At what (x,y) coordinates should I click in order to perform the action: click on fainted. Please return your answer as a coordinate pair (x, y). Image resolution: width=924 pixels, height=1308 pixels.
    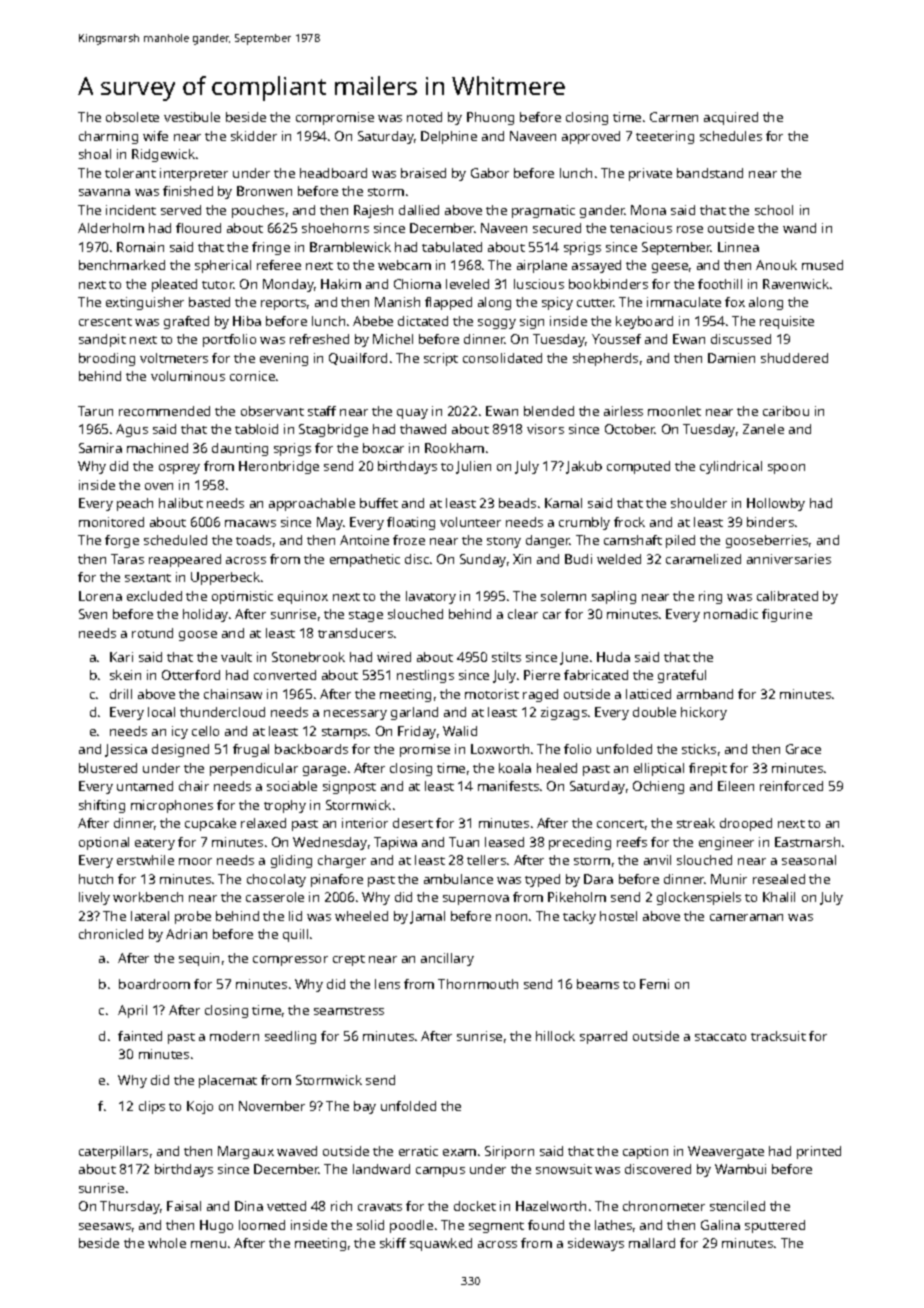
    Looking at the image, I should click on (140, 1036).
